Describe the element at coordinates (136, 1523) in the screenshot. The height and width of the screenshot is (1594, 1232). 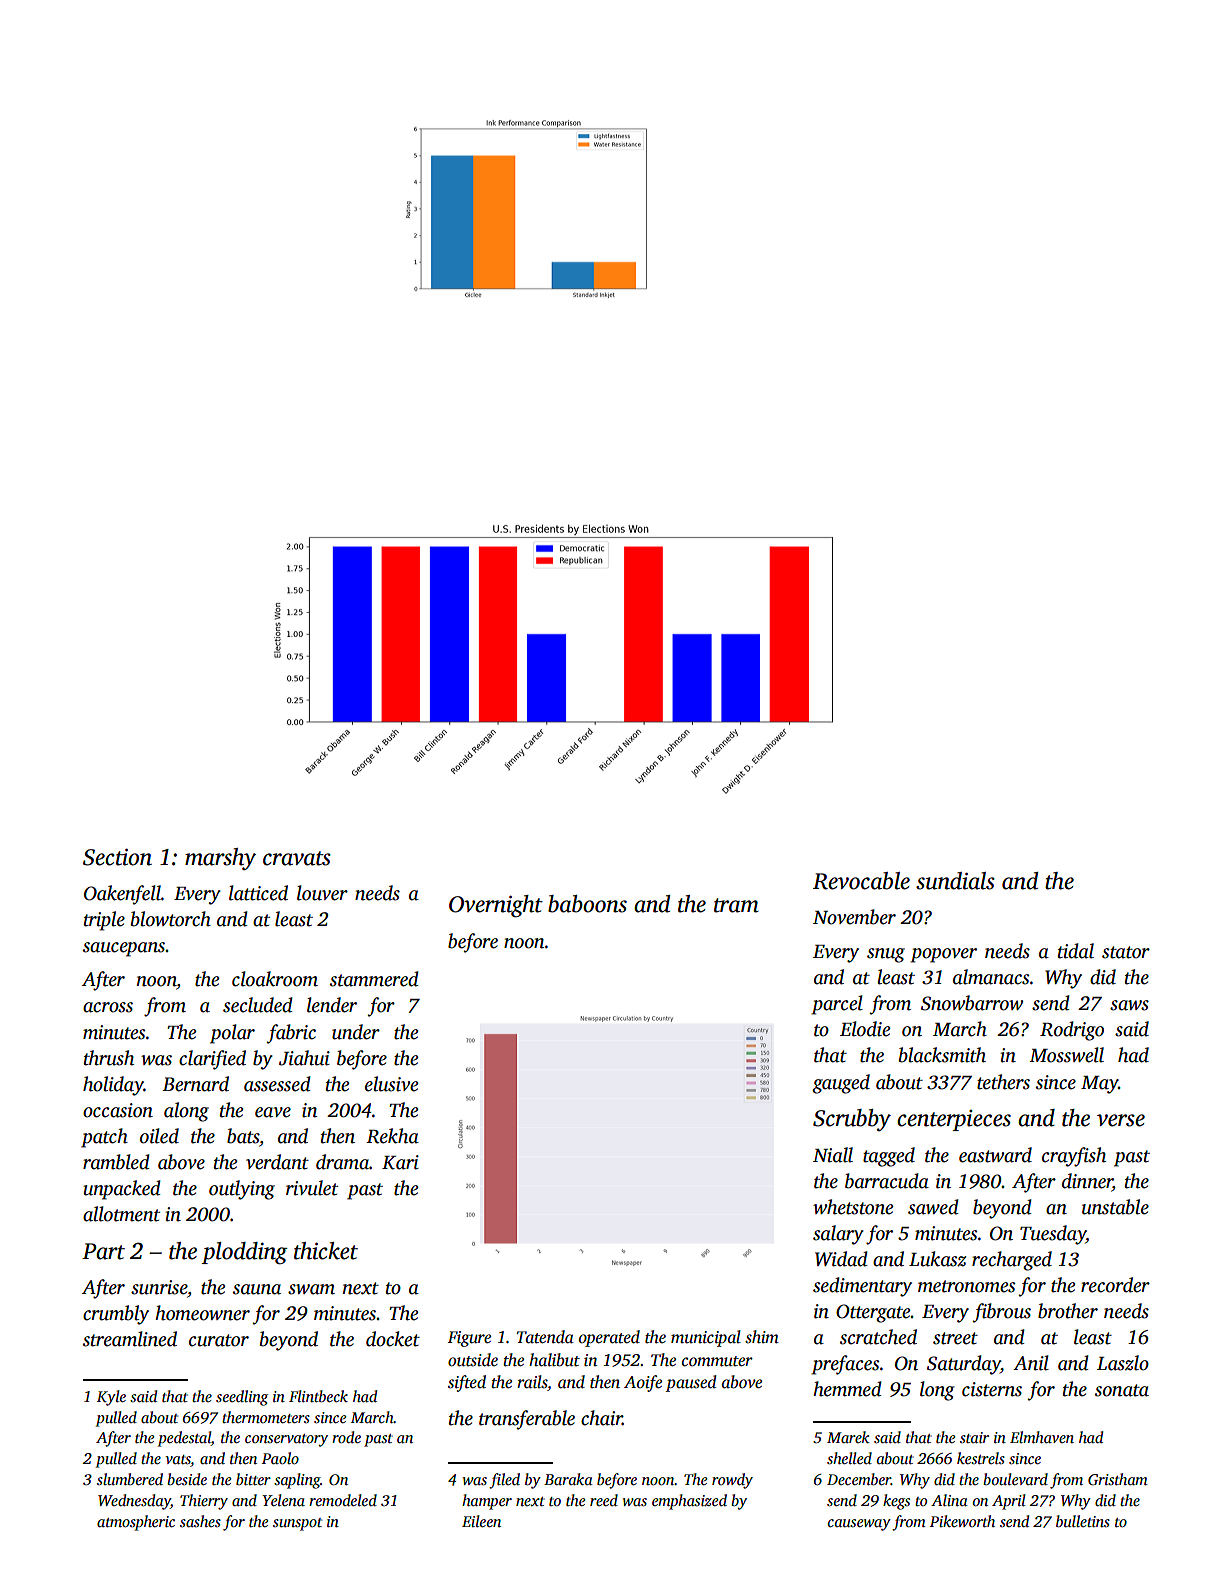
I see `atmospheric` at that location.
